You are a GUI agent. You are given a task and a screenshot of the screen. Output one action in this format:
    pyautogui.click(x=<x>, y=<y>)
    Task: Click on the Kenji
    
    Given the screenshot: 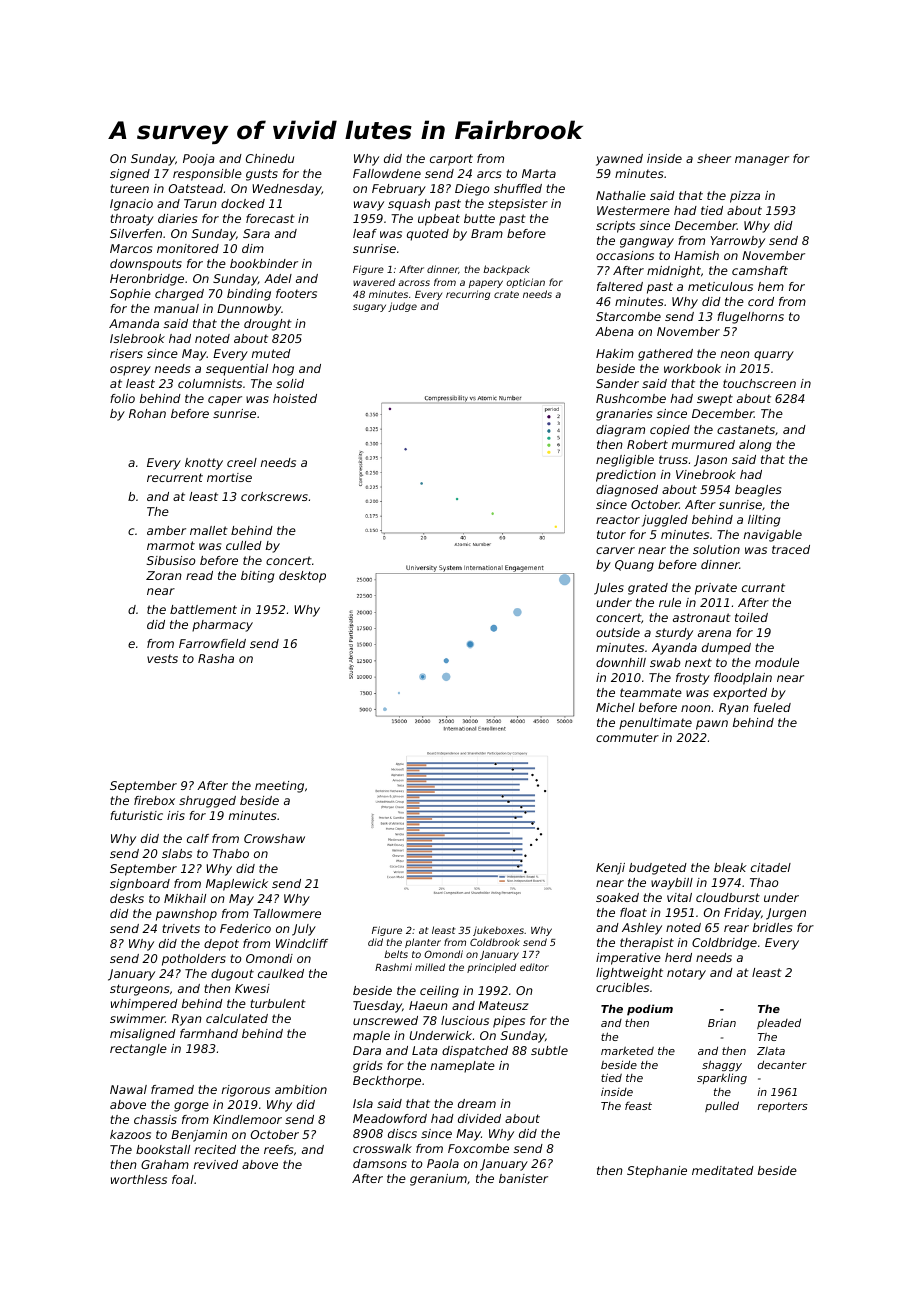 What is the action you would take?
    pyautogui.click(x=610, y=869)
